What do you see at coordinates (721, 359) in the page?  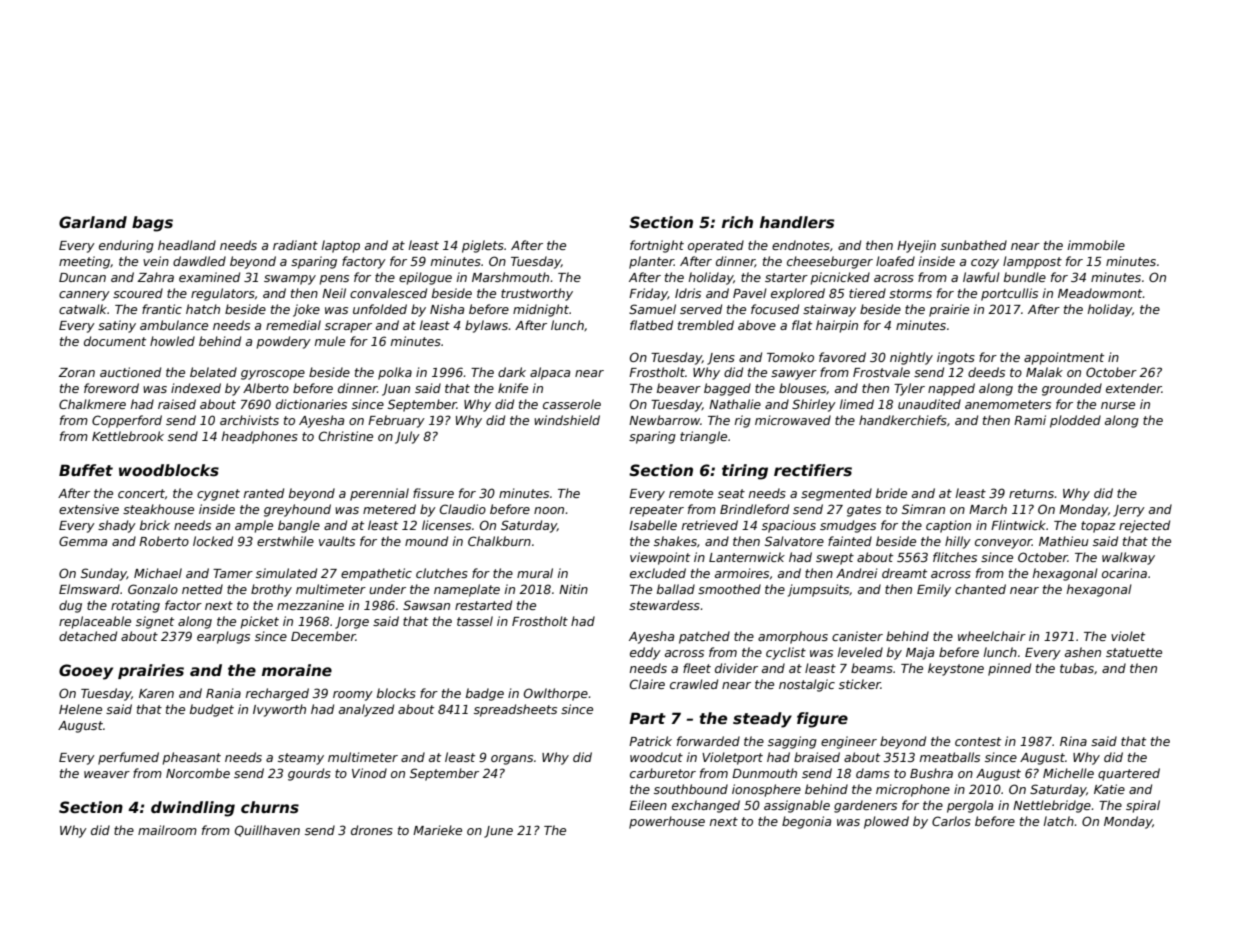 I see `Jens` at bounding box center [721, 359].
